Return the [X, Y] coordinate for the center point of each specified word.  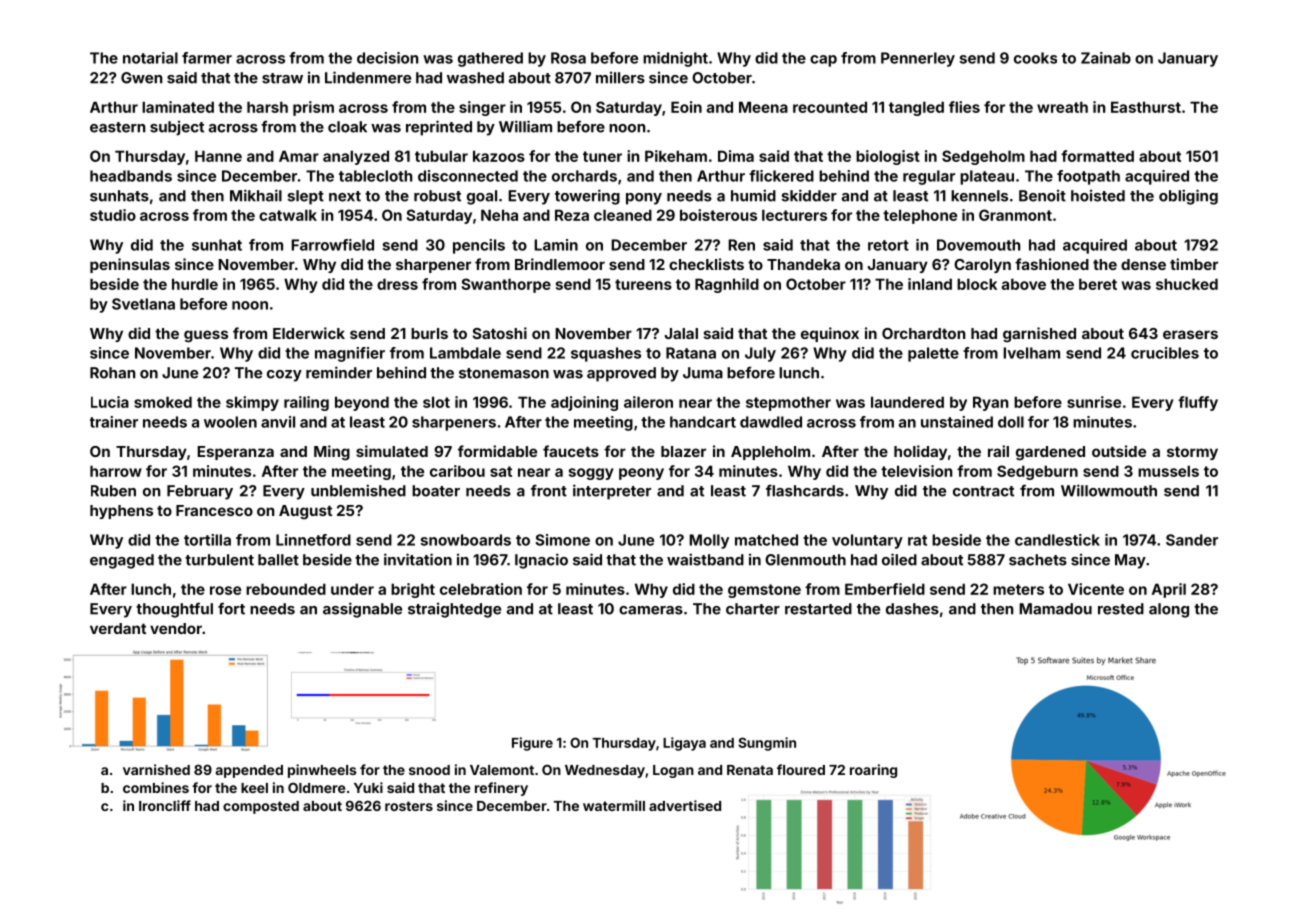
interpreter [612, 492]
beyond [362, 403]
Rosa [568, 58]
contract [983, 491]
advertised [685, 805]
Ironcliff [165, 805]
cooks [1035, 58]
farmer [207, 58]
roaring [873, 771]
